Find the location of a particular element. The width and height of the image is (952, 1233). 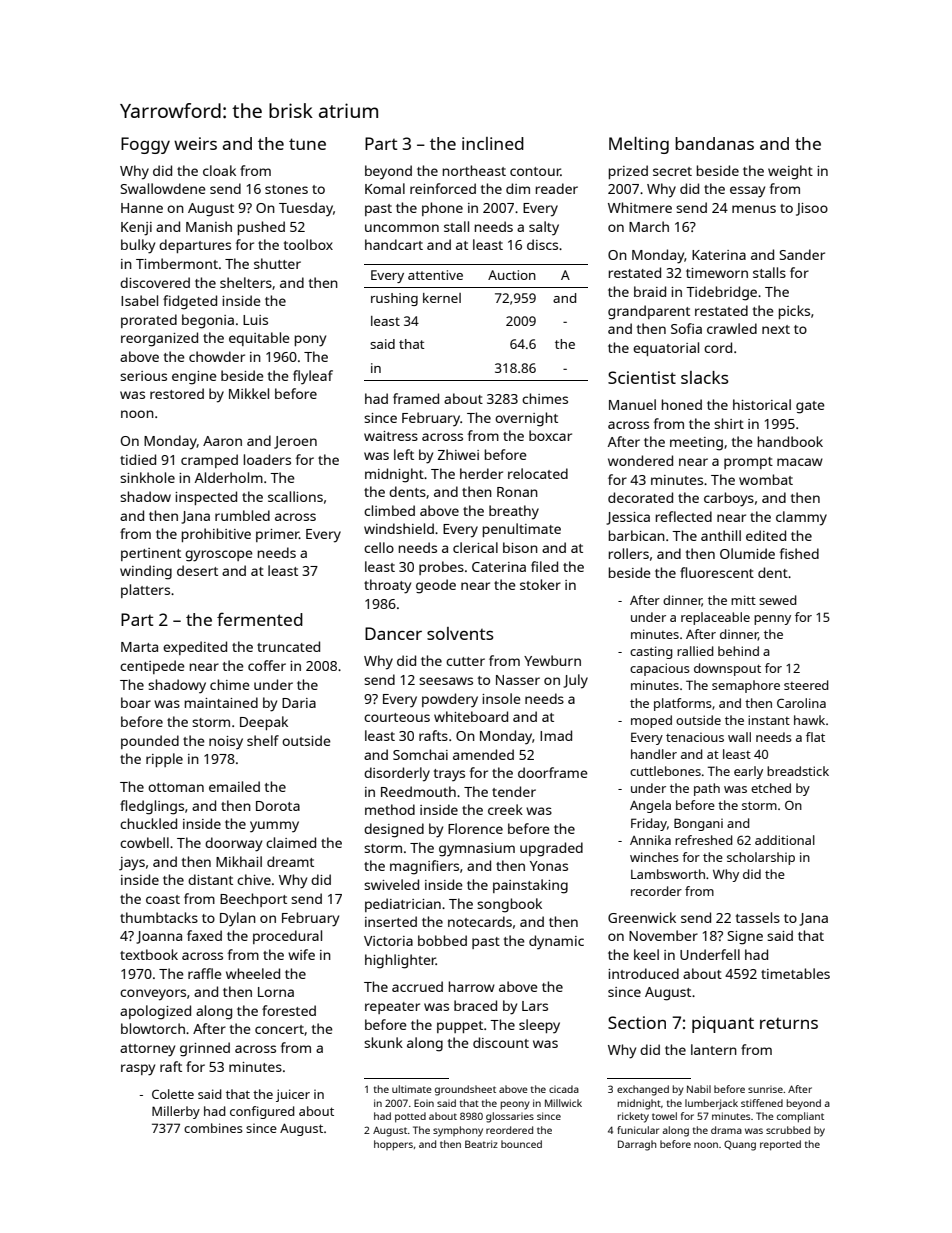

Luis is located at coordinates (255, 320).
